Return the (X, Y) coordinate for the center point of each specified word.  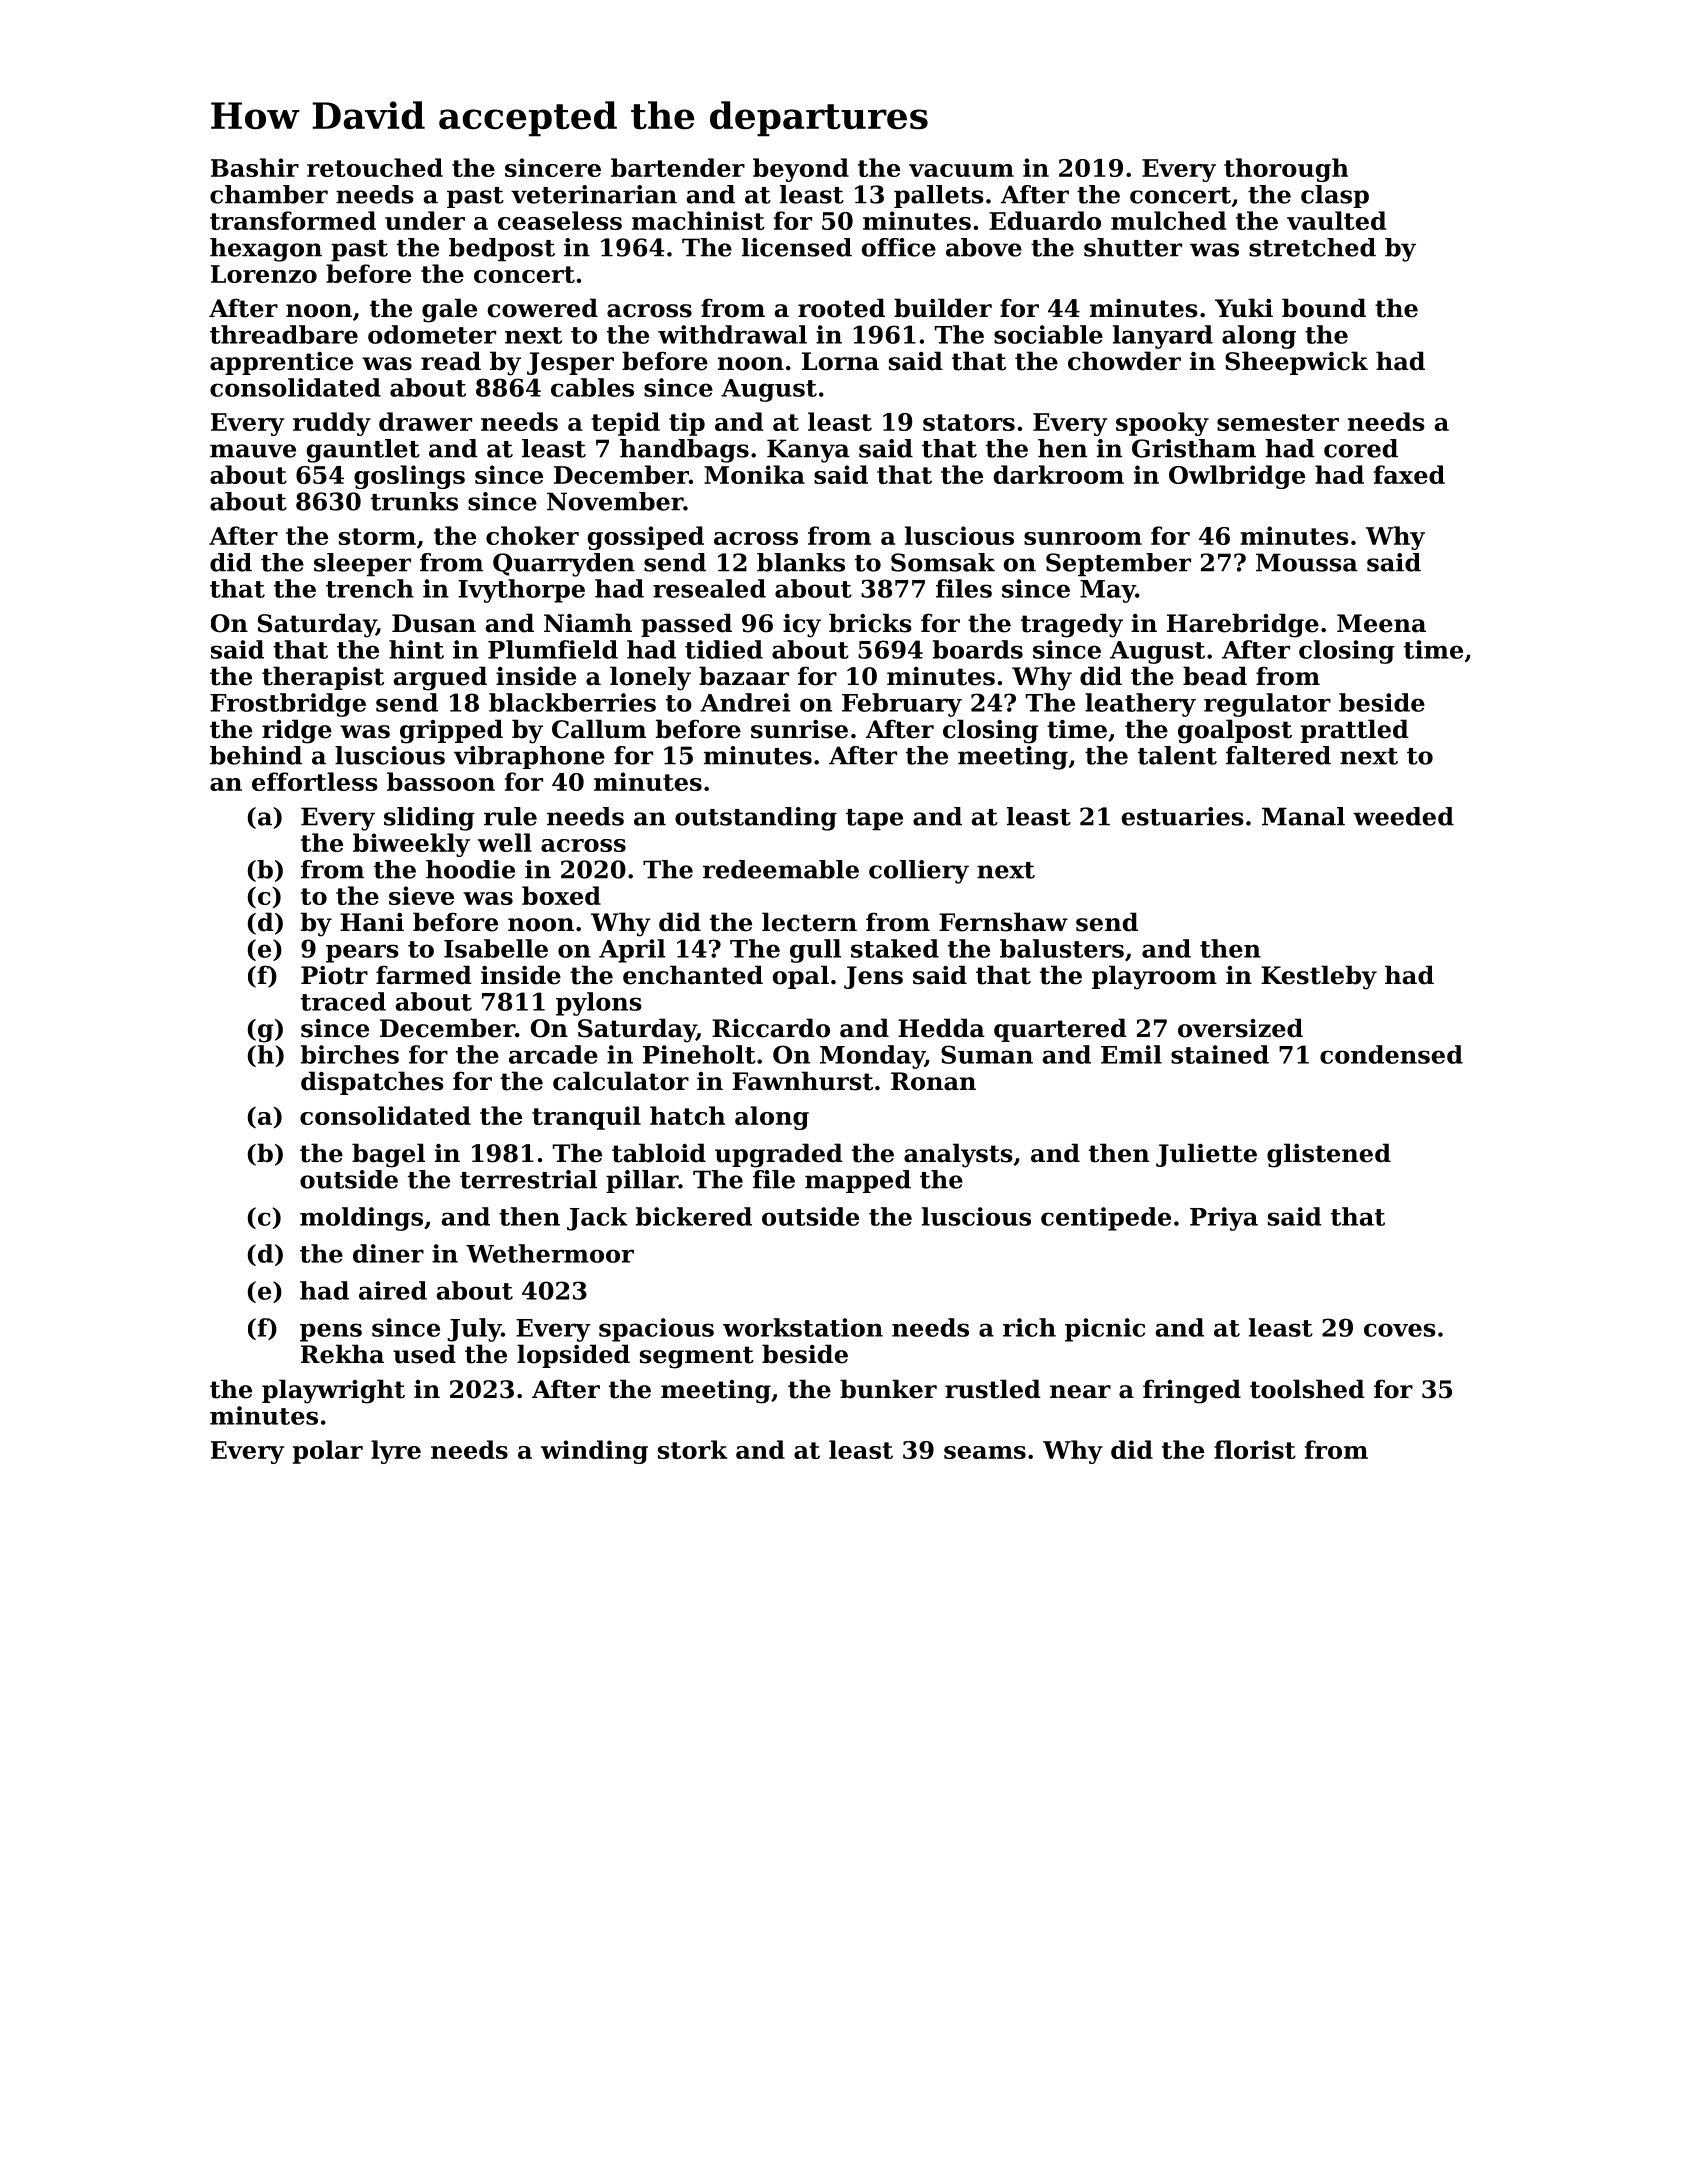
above (984, 247)
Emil (1131, 1054)
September (1118, 565)
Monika (754, 474)
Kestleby (1319, 977)
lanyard (1163, 337)
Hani (372, 922)
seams (985, 1452)
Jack (597, 1219)
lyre (396, 1452)
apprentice (281, 363)
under (425, 220)
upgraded (779, 1155)
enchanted (693, 975)
